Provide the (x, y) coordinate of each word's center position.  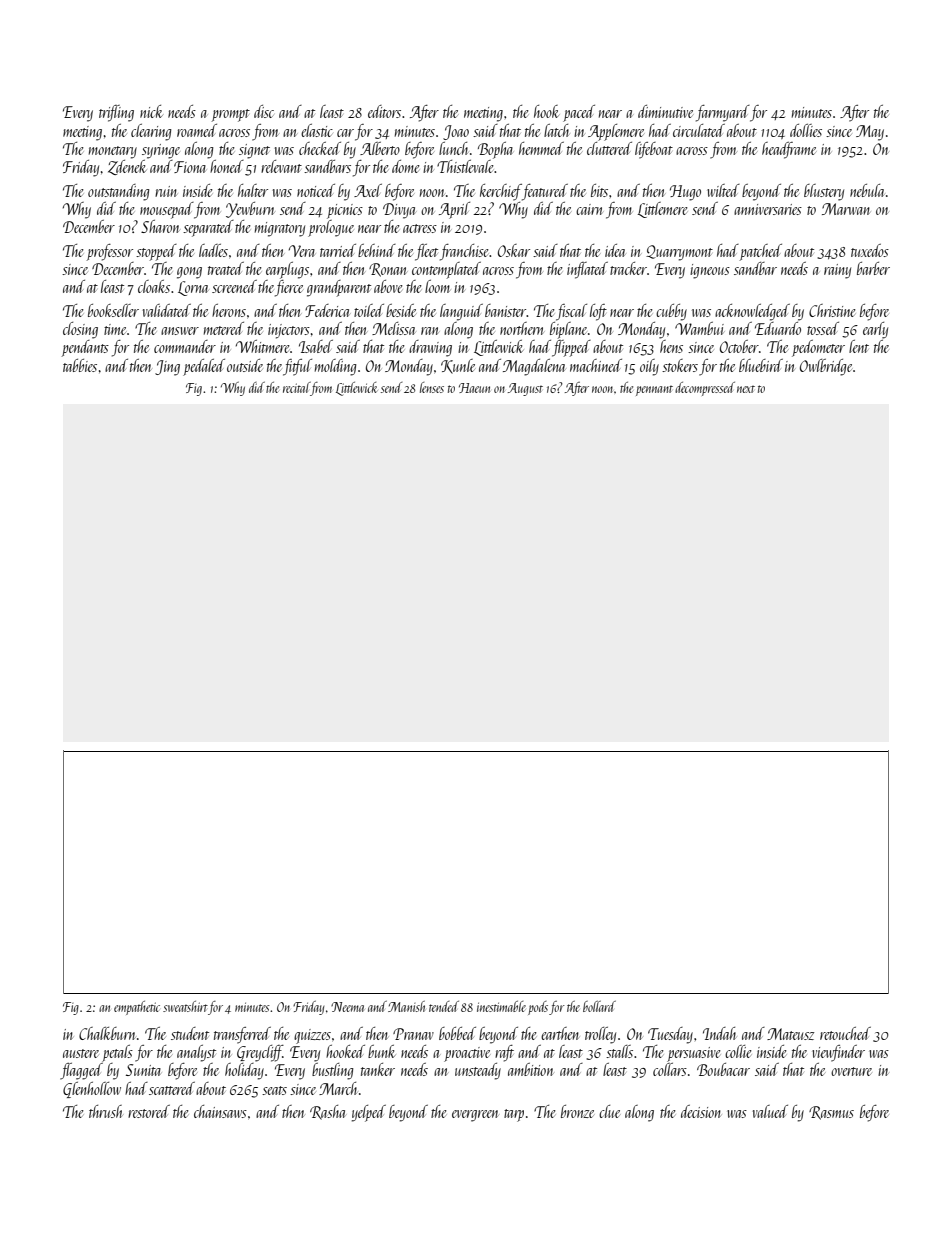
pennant (654, 391)
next (746, 389)
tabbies (80, 365)
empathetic (137, 1008)
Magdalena (534, 367)
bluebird (761, 365)
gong (189, 273)
